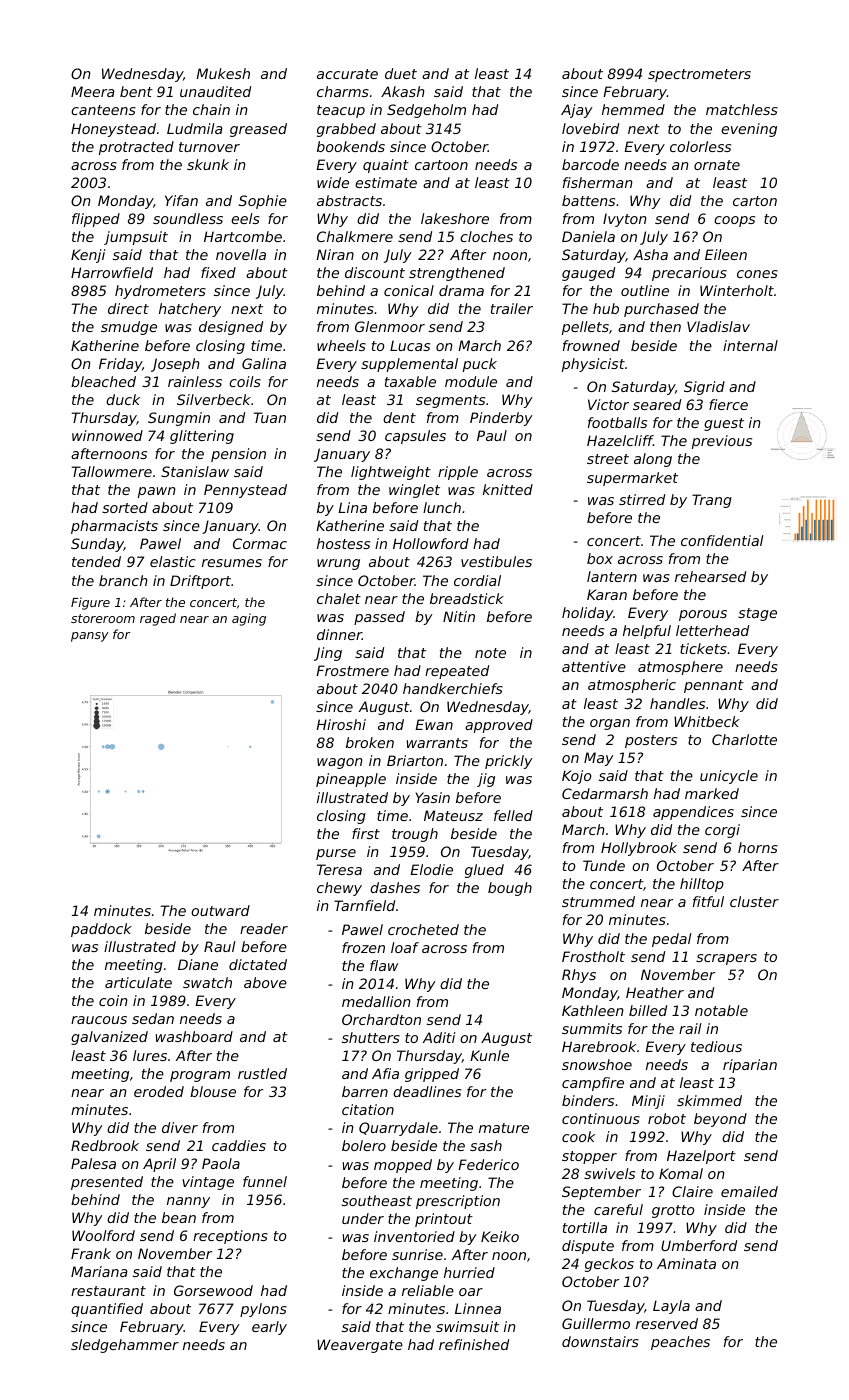 This document has height=1400, width=849. What do you see at coordinates (107, 1310) in the document?
I see `quantified` at bounding box center [107, 1310].
